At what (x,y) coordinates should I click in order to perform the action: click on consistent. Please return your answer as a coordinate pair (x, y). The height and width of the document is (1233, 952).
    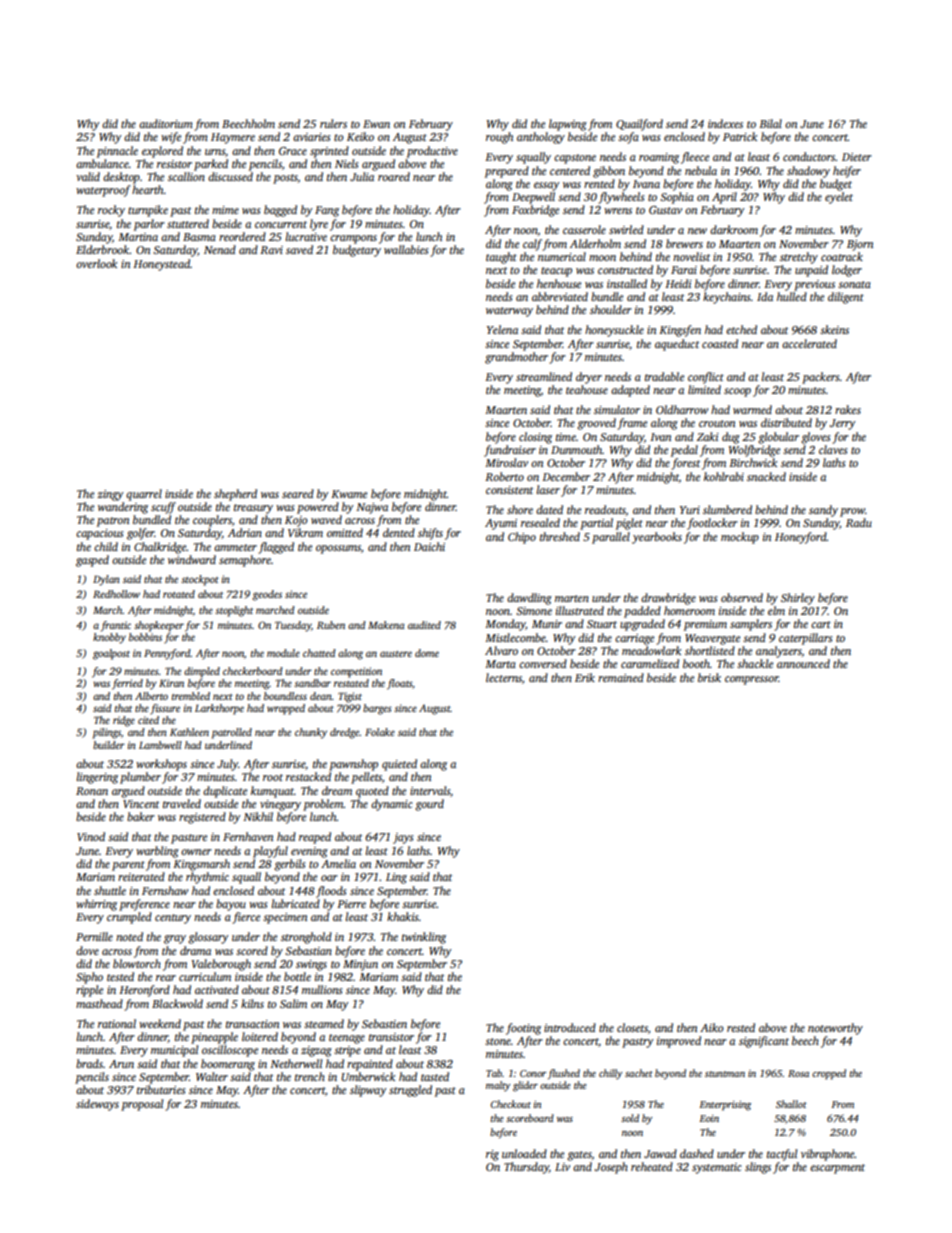
    Looking at the image, I should click on (509, 490).
